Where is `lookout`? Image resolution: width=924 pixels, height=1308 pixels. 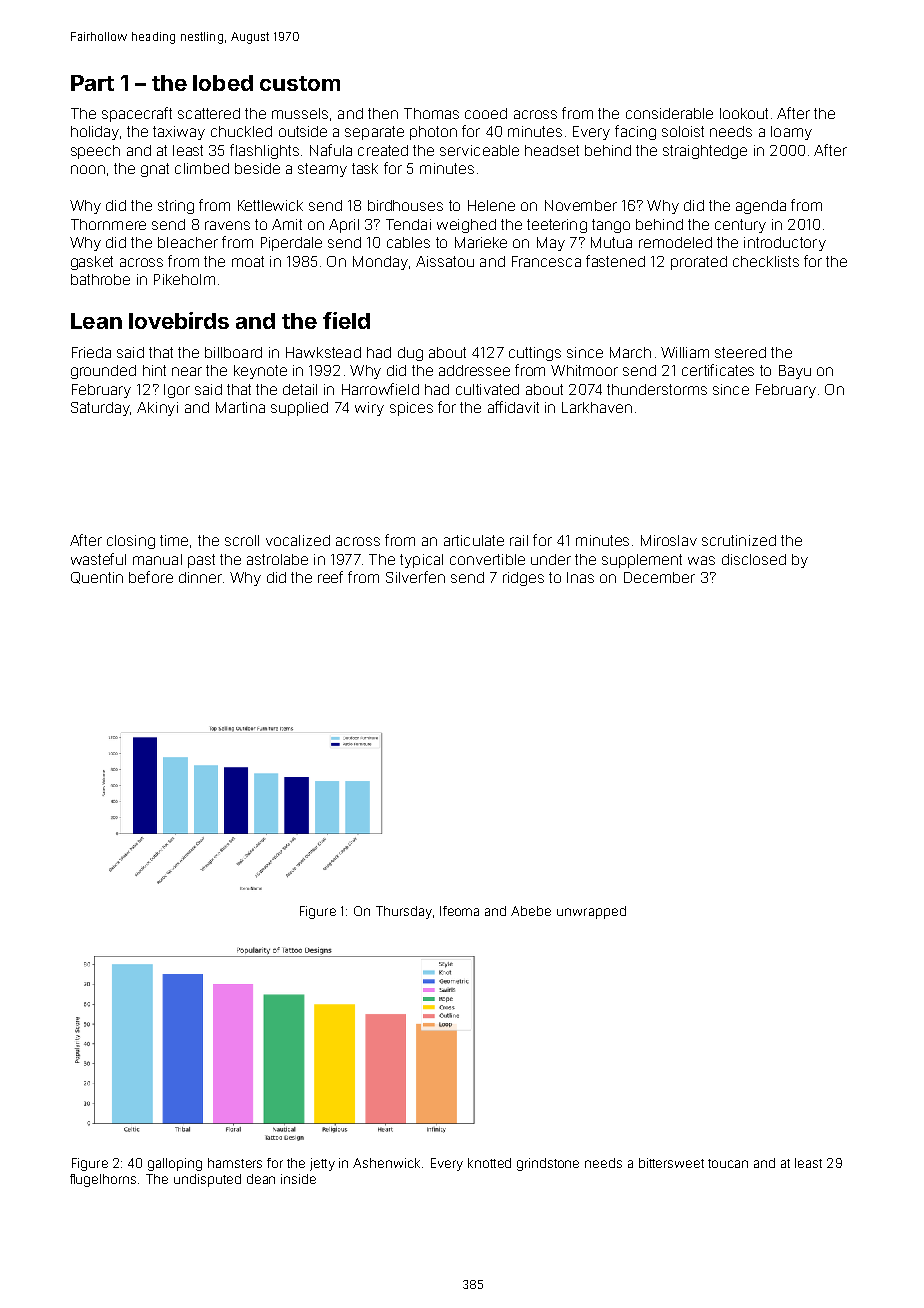 lookout is located at coordinates (744, 113).
